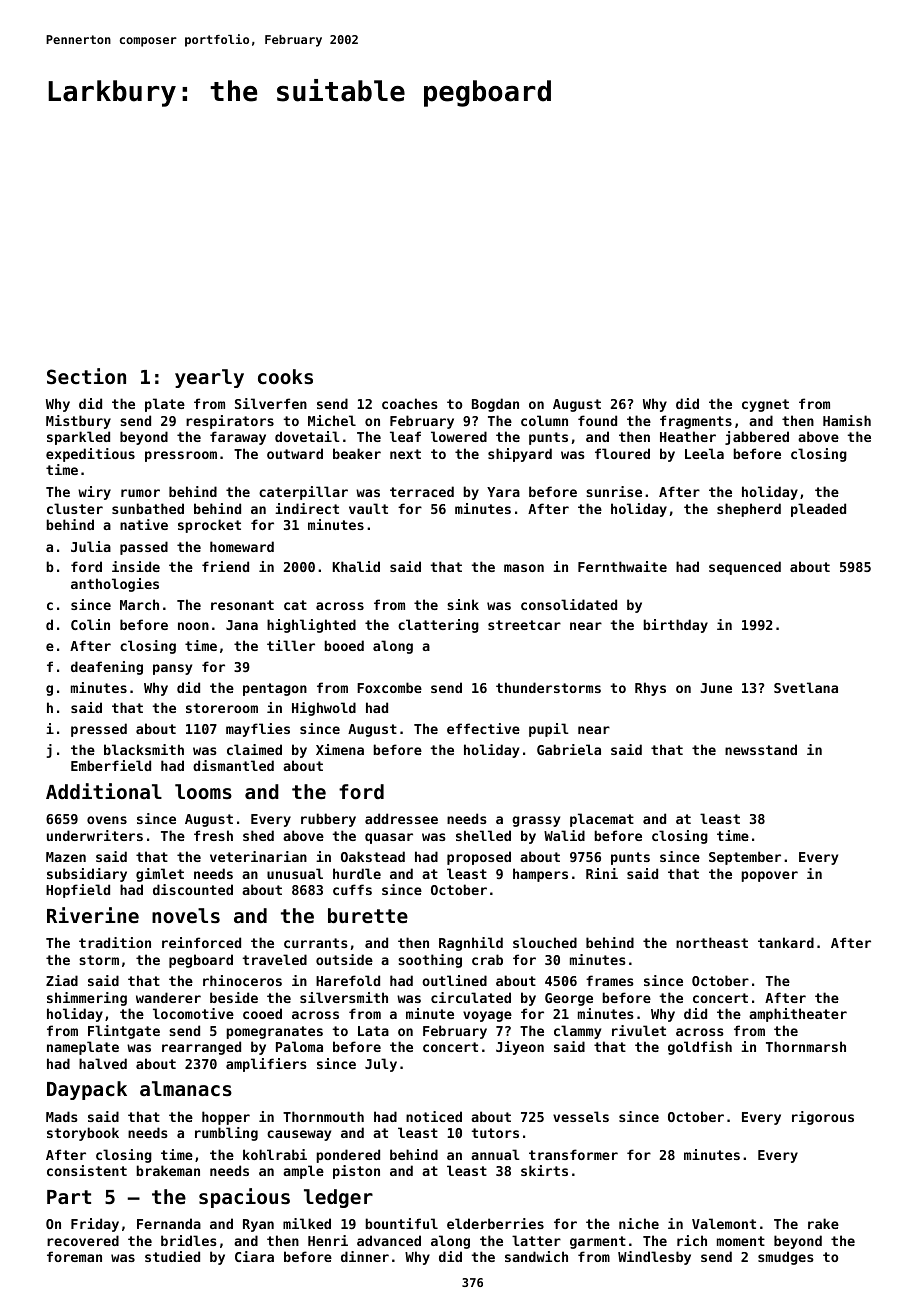 This image has height=1308, width=924. What do you see at coordinates (806, 1046) in the image?
I see `Thornmarsh` at bounding box center [806, 1046].
